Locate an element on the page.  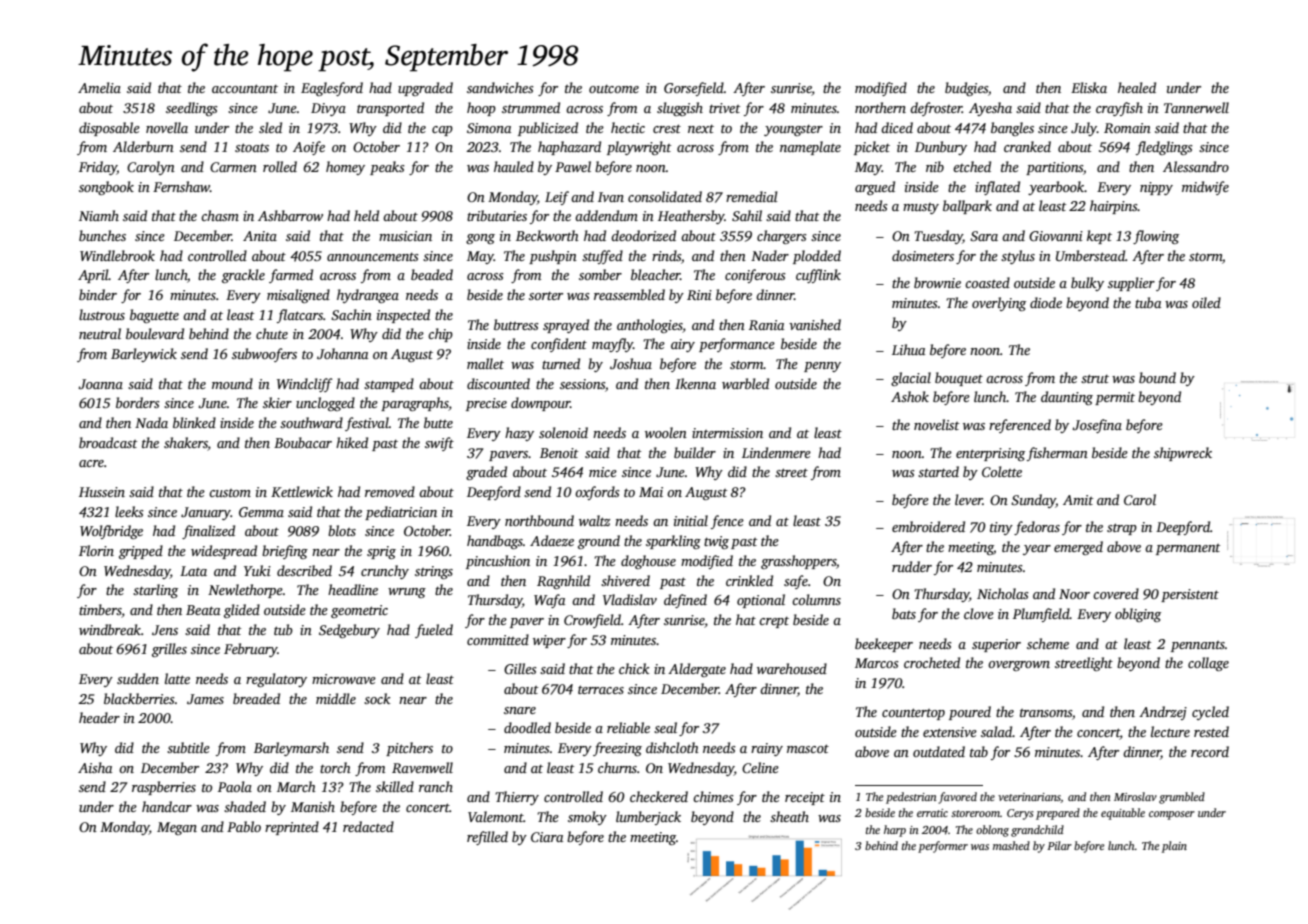
sprayed is located at coordinates (566, 326).
